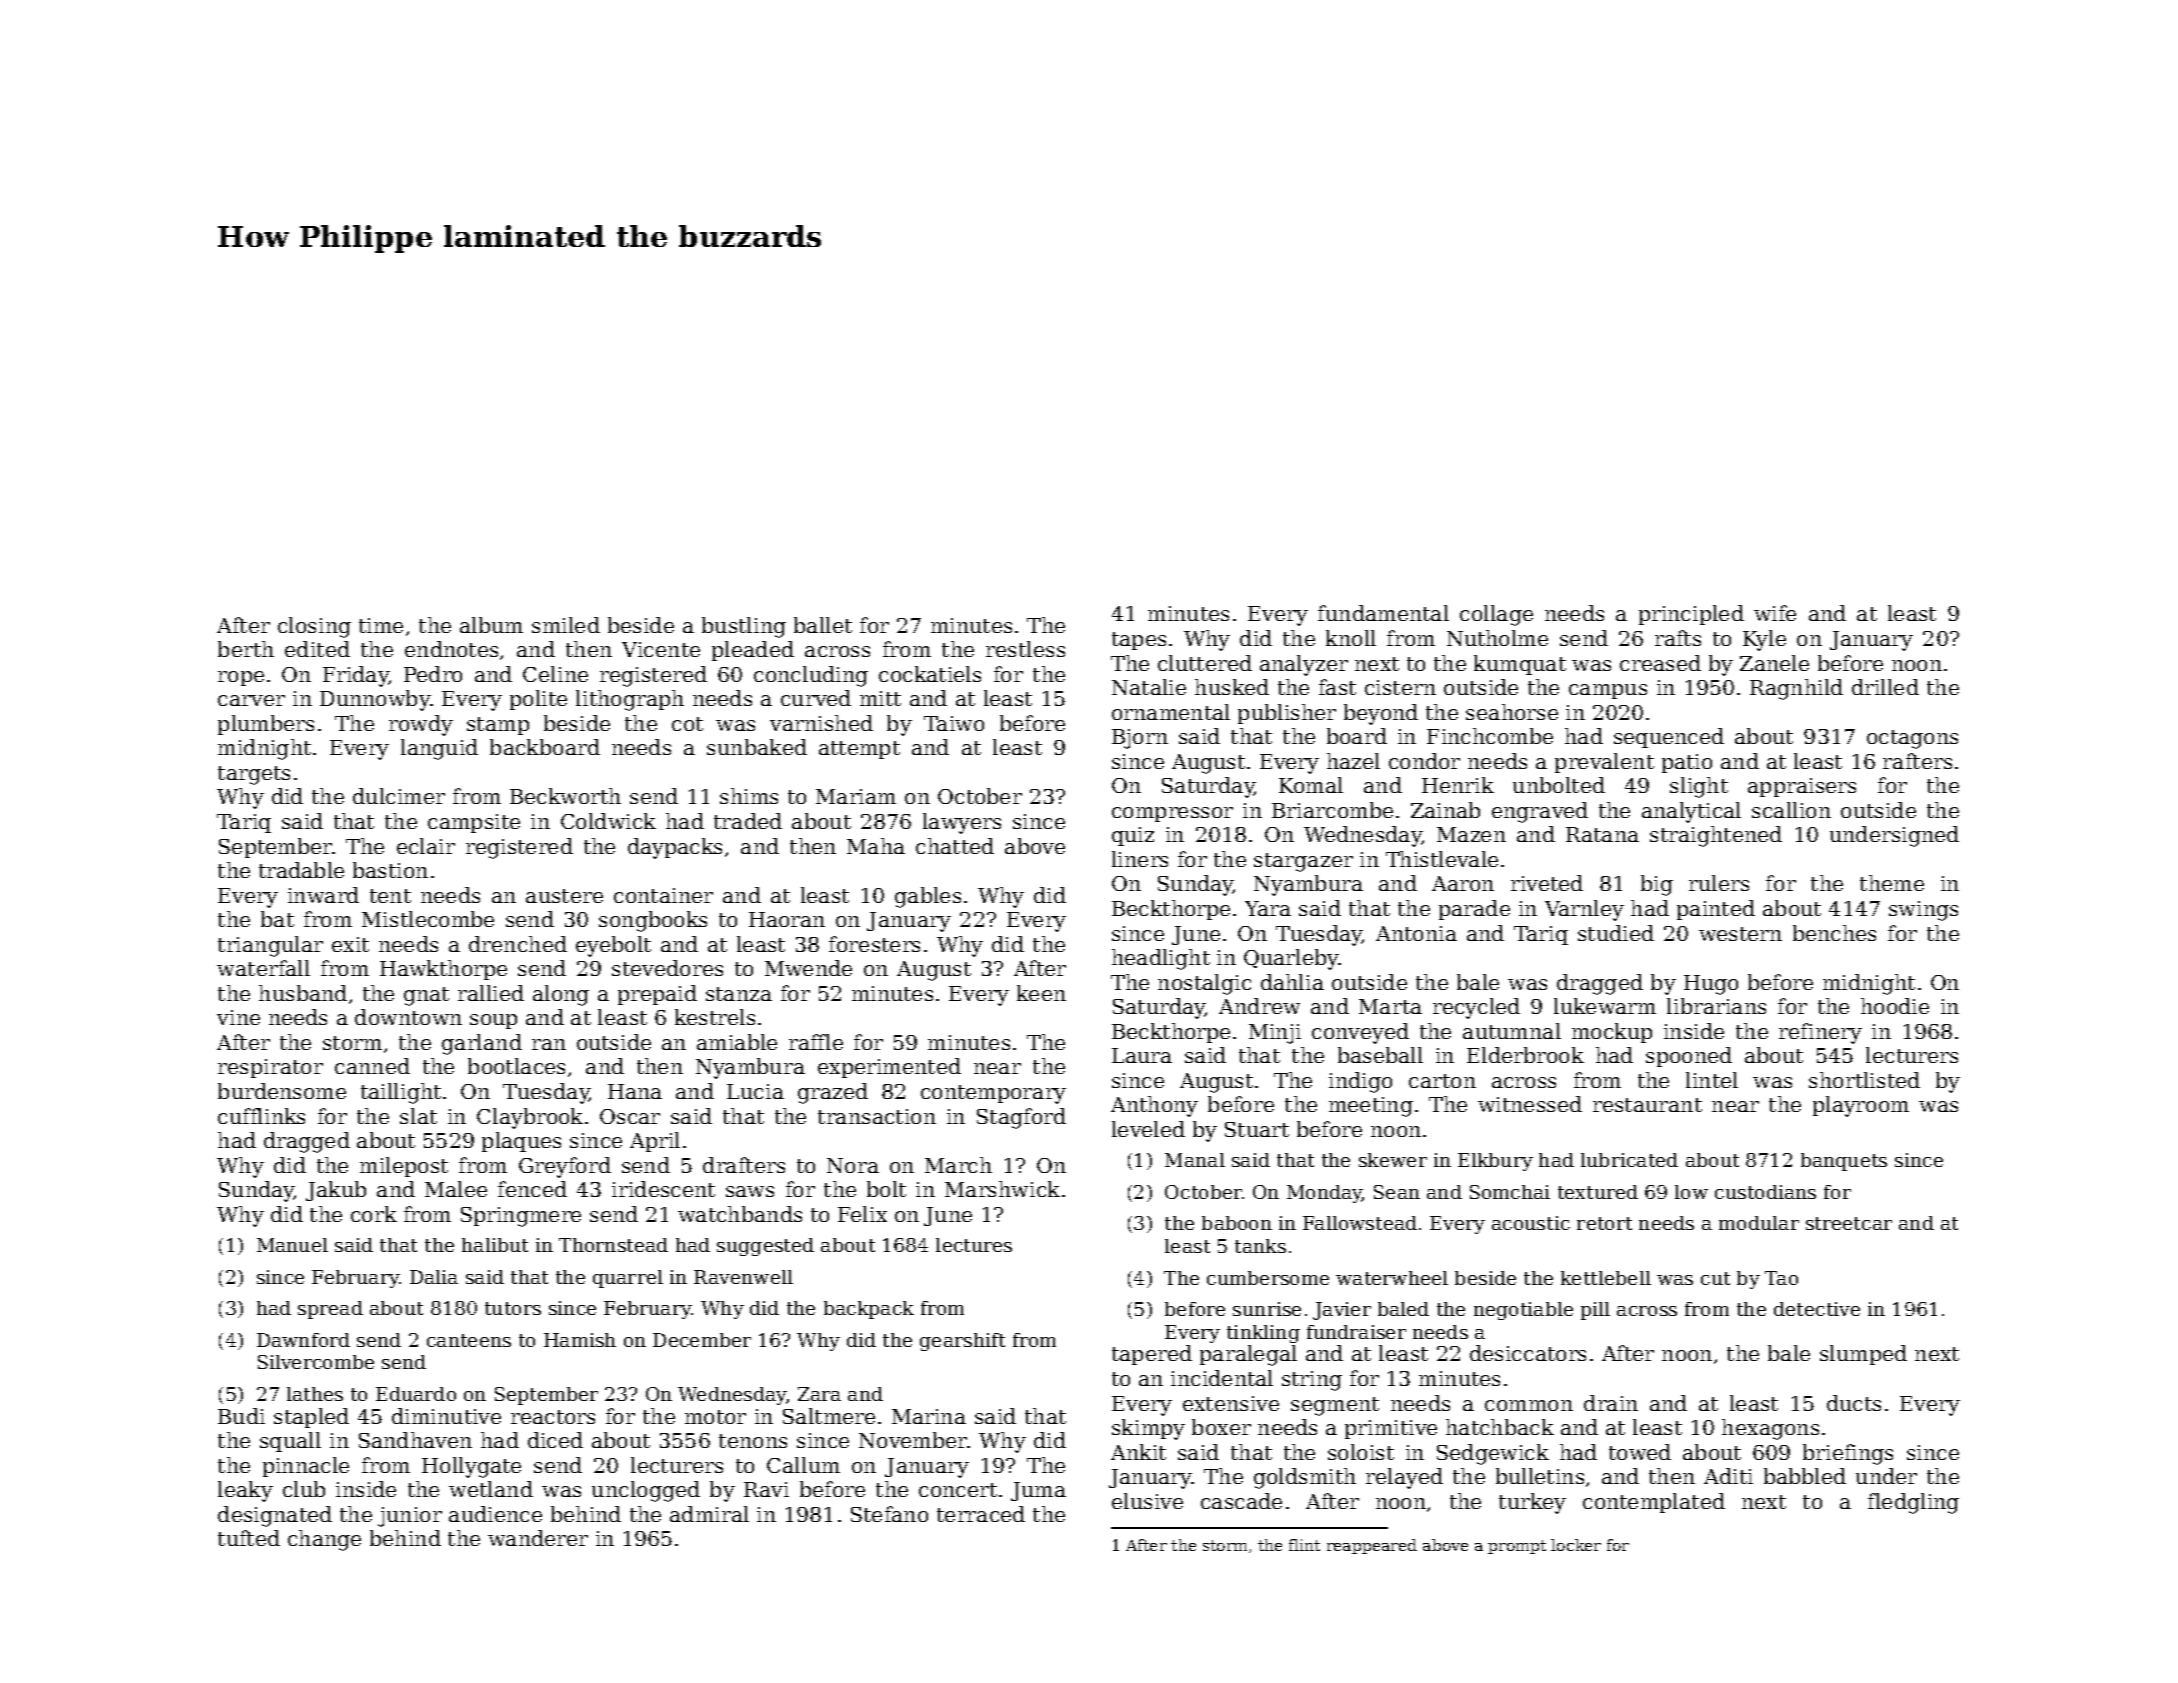 The width and height of the page is (2178, 1683). Describe the element at coordinates (1139, 641) in the page. I see `tapes` at that location.
